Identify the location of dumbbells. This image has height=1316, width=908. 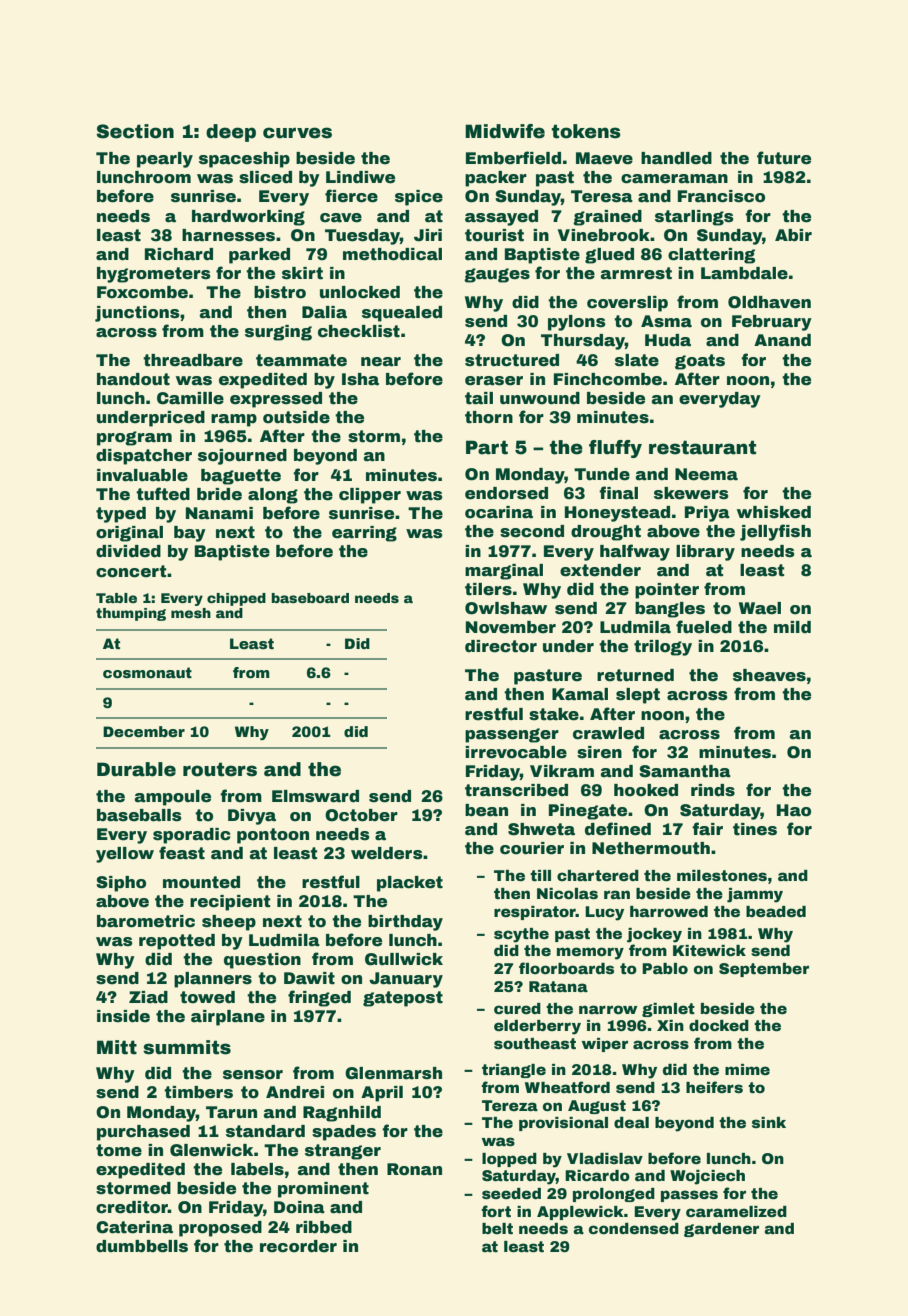
(142, 1246).
